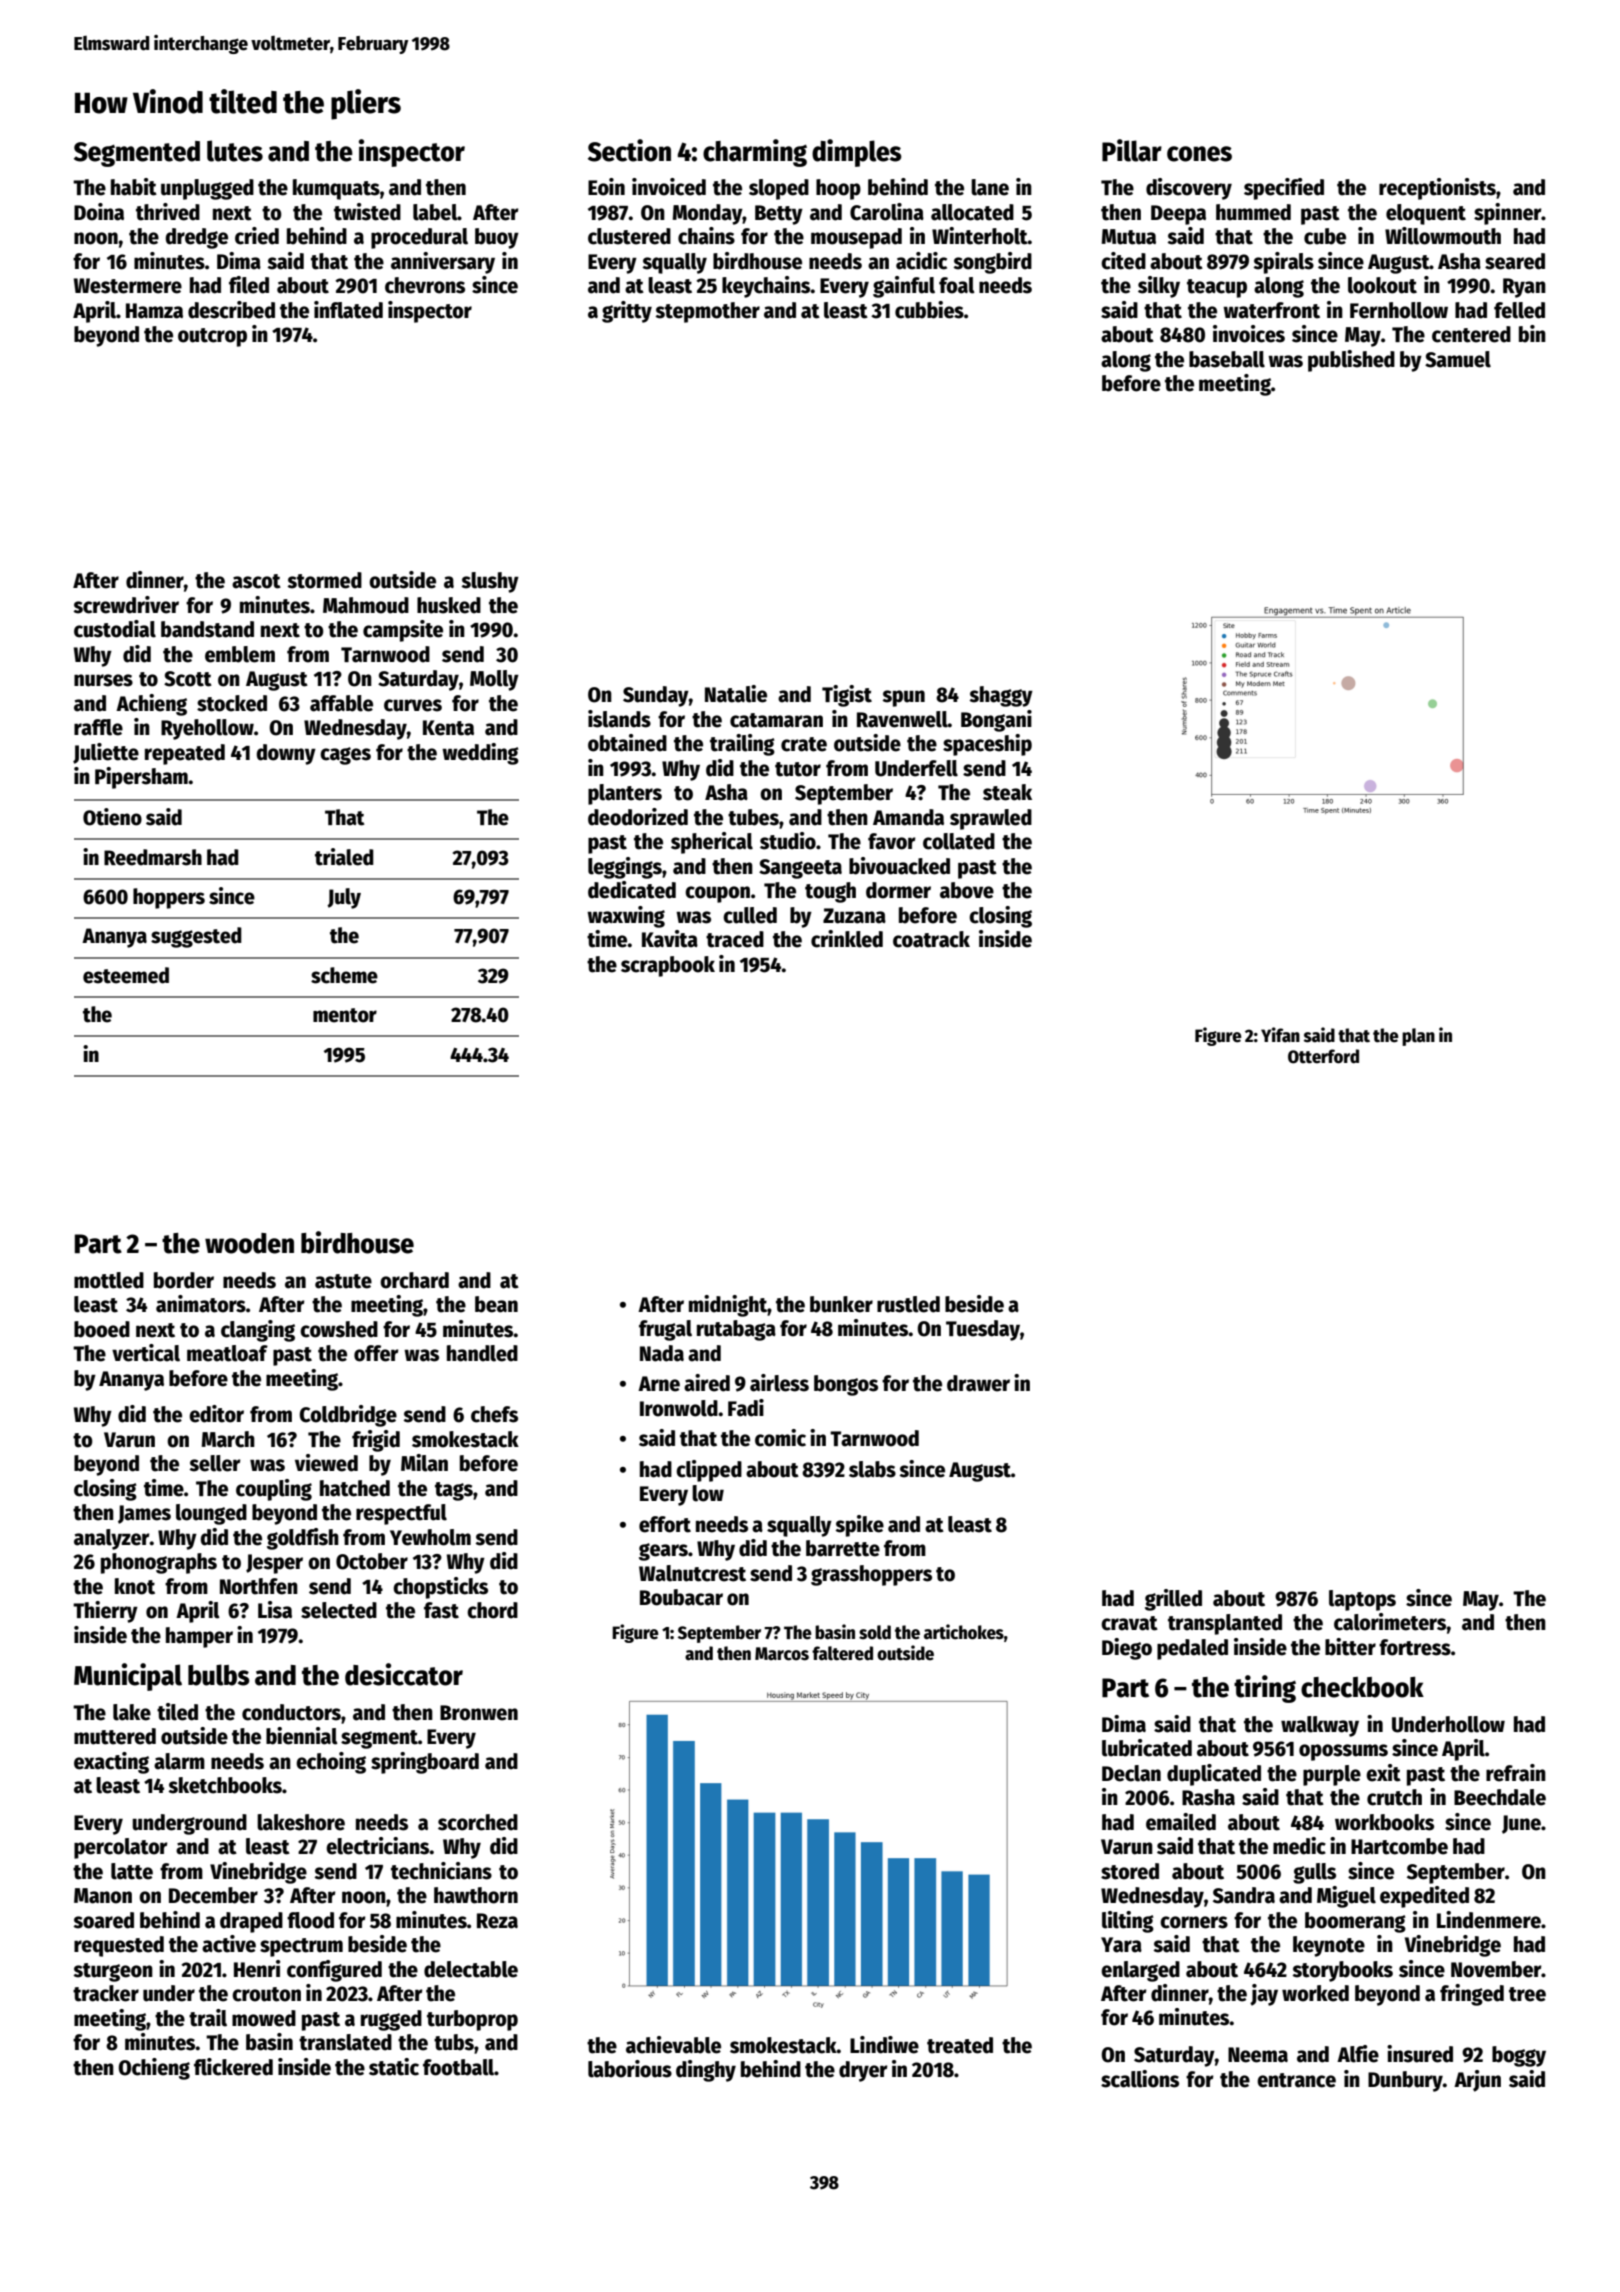 The width and height of the screenshot is (1620, 2292). I want to click on spun, so click(903, 698).
